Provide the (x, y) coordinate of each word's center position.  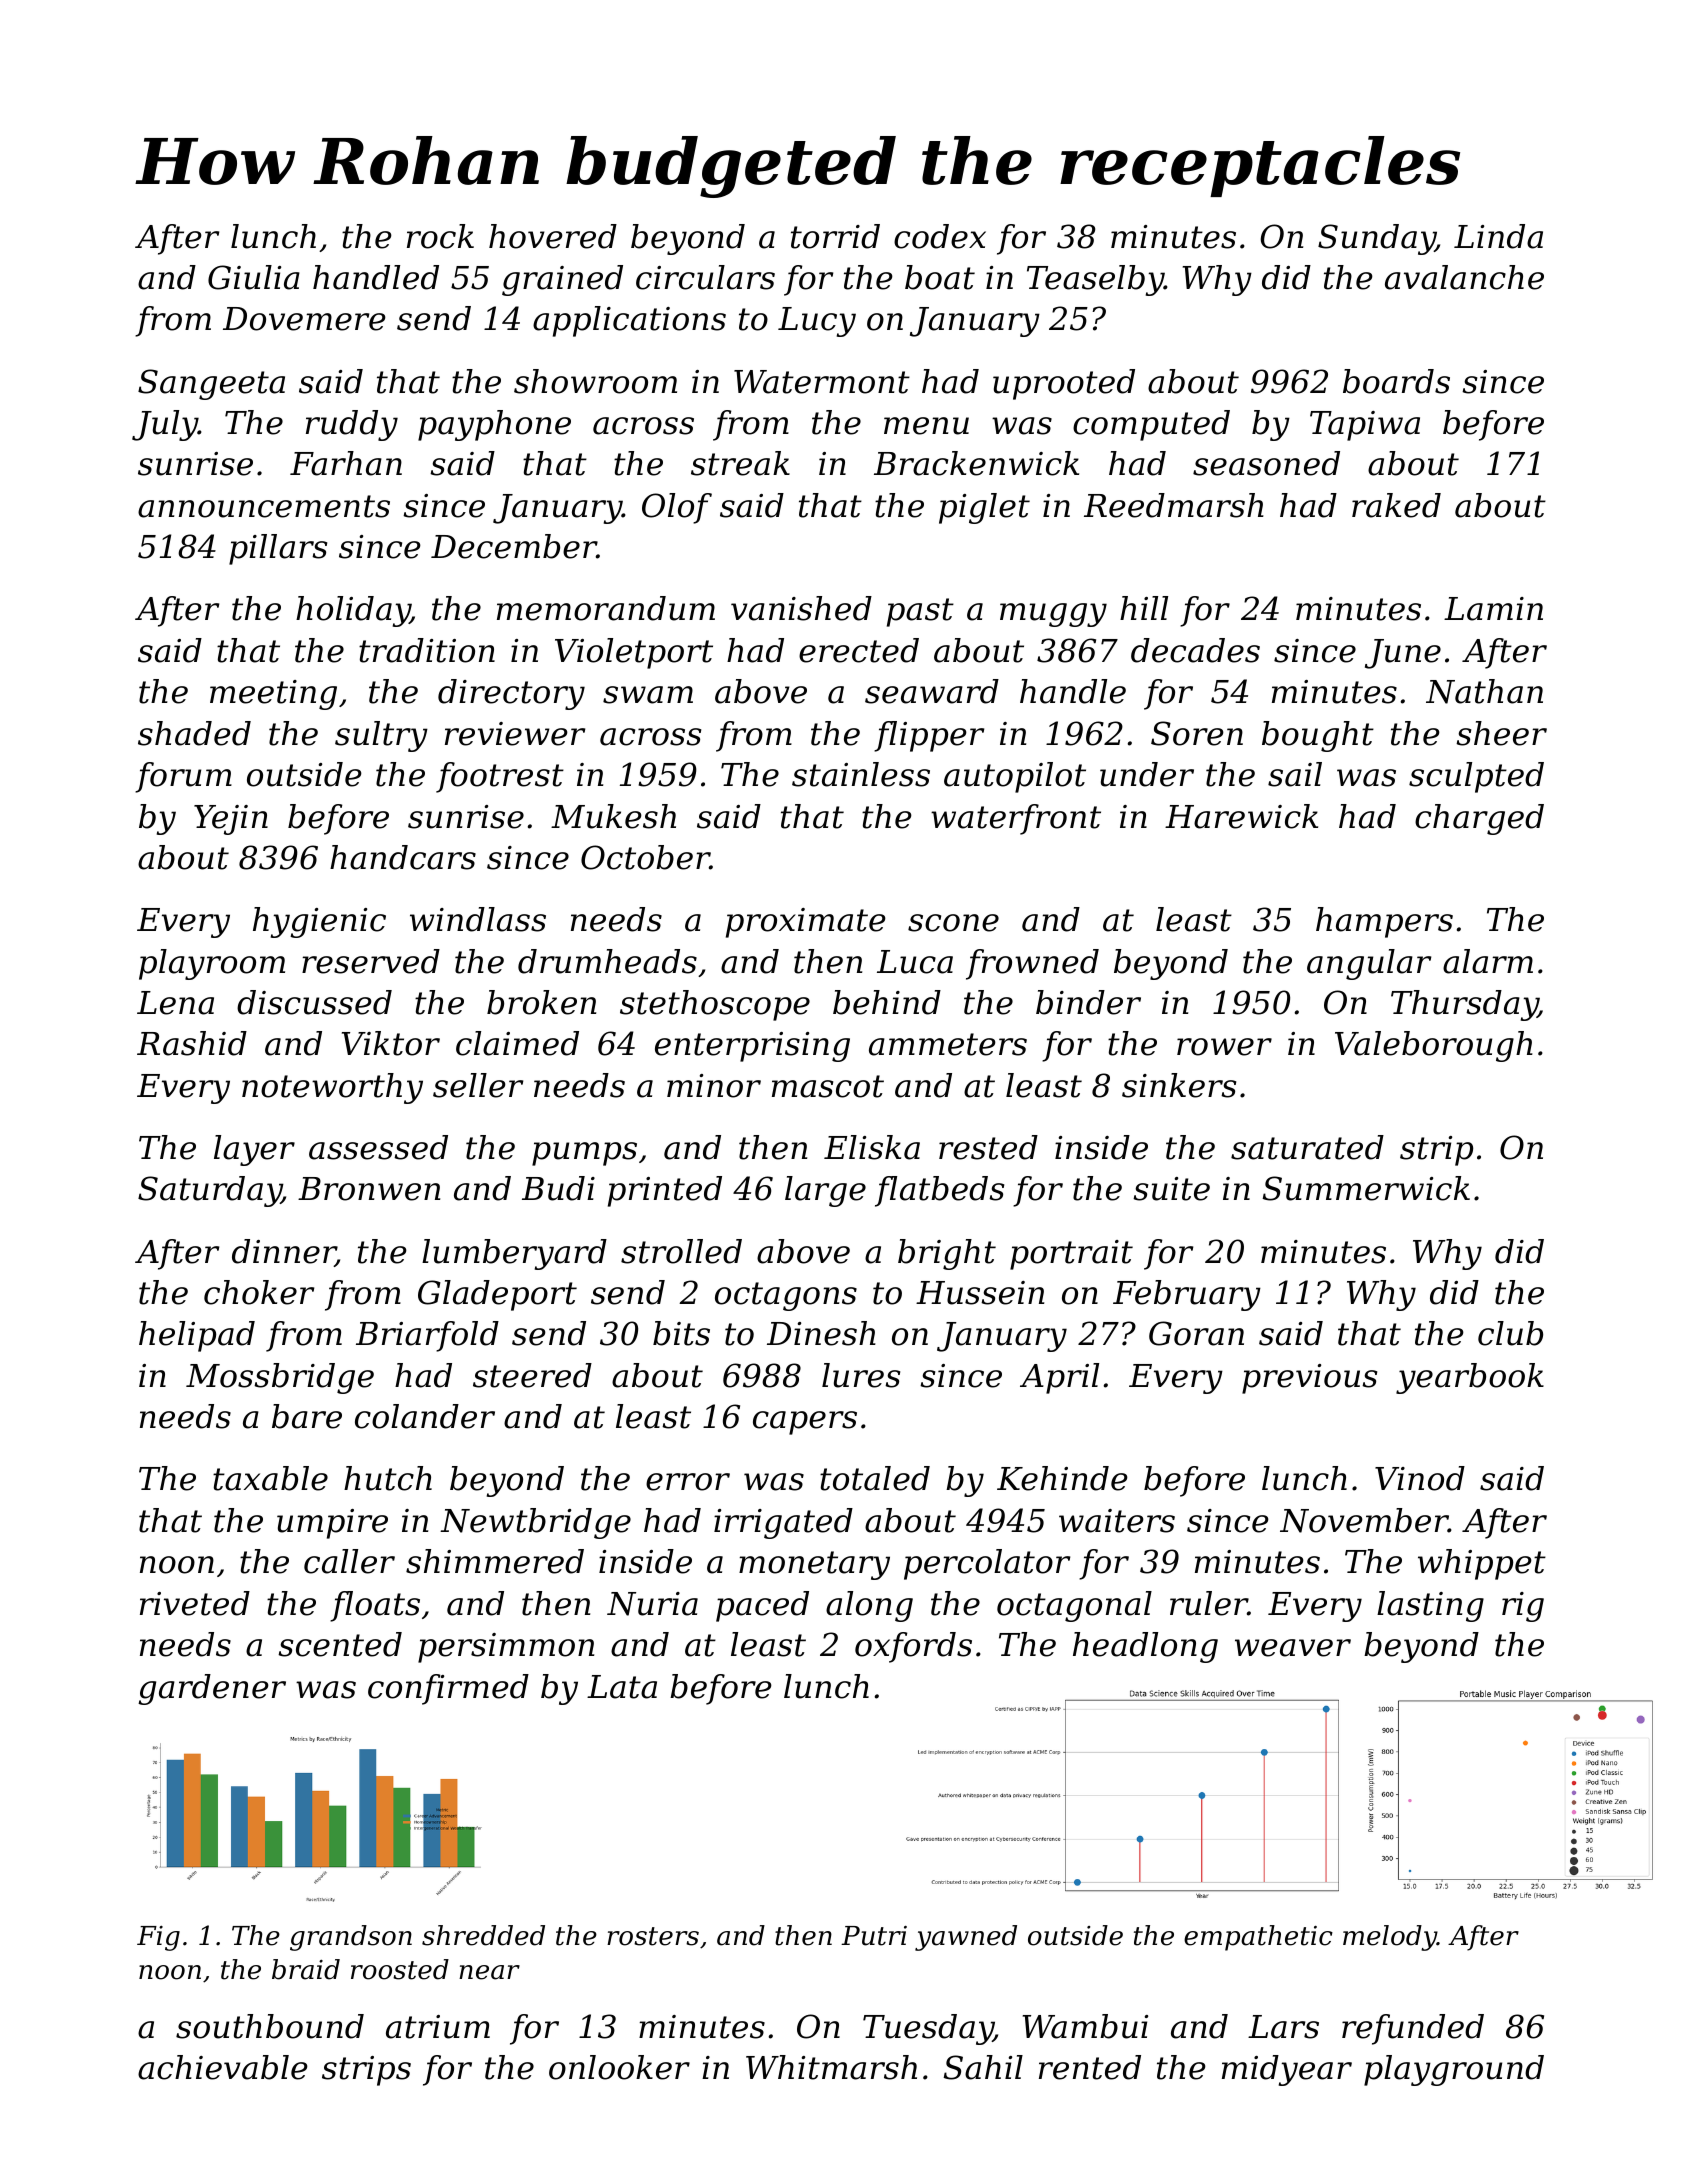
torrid (835, 236)
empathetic (1258, 1938)
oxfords (913, 1647)
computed (1151, 425)
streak (740, 463)
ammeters (948, 1044)
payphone (494, 425)
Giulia (254, 277)
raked (1396, 505)
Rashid (192, 1043)
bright (947, 1254)
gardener (212, 1689)
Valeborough (1434, 1046)
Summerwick (1366, 1188)
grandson (351, 1938)
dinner (284, 1252)
